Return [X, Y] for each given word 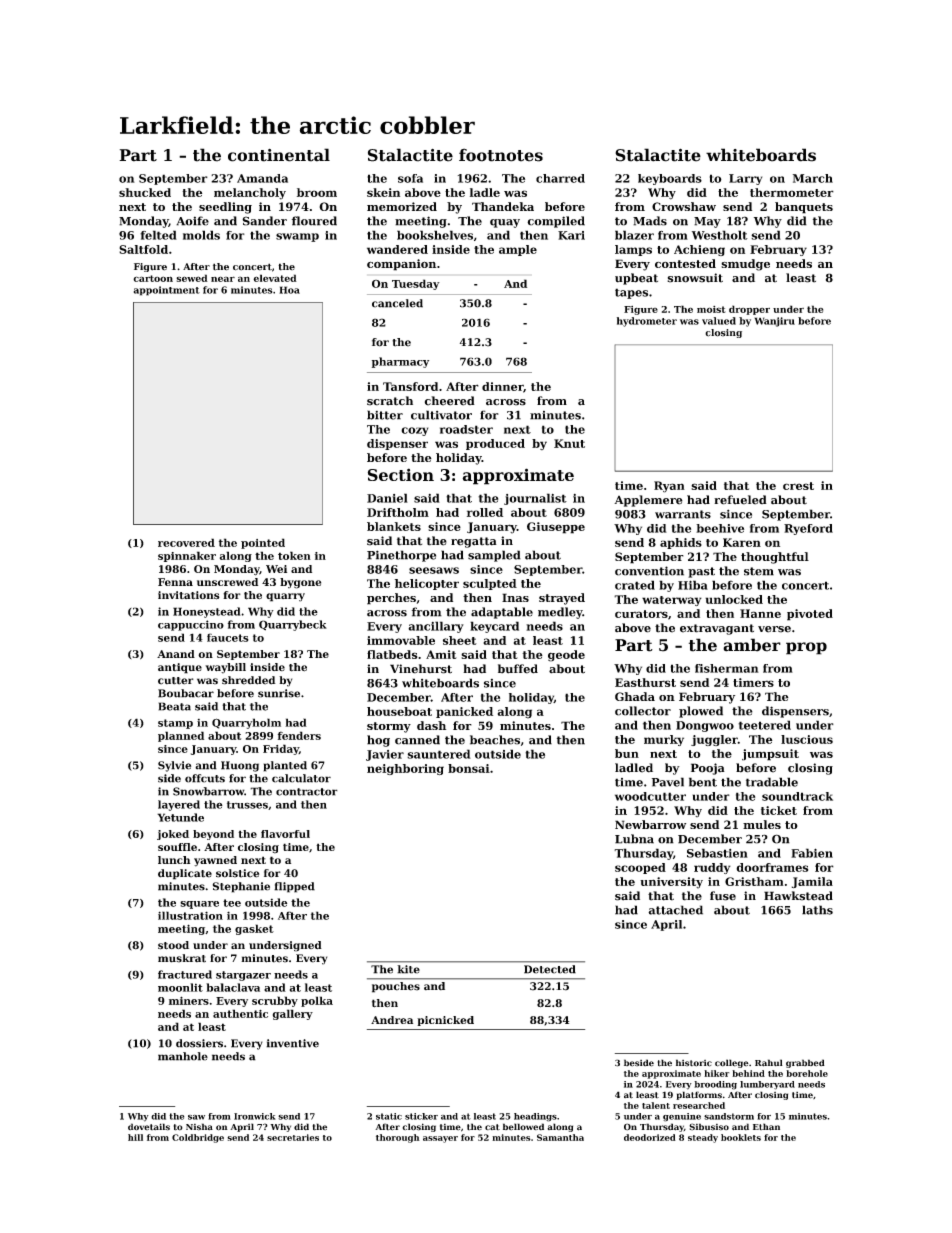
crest [798, 486]
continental [279, 155]
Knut [569, 443]
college [732, 1063]
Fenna [175, 582]
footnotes [501, 155]
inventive [292, 1043]
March [813, 178]
